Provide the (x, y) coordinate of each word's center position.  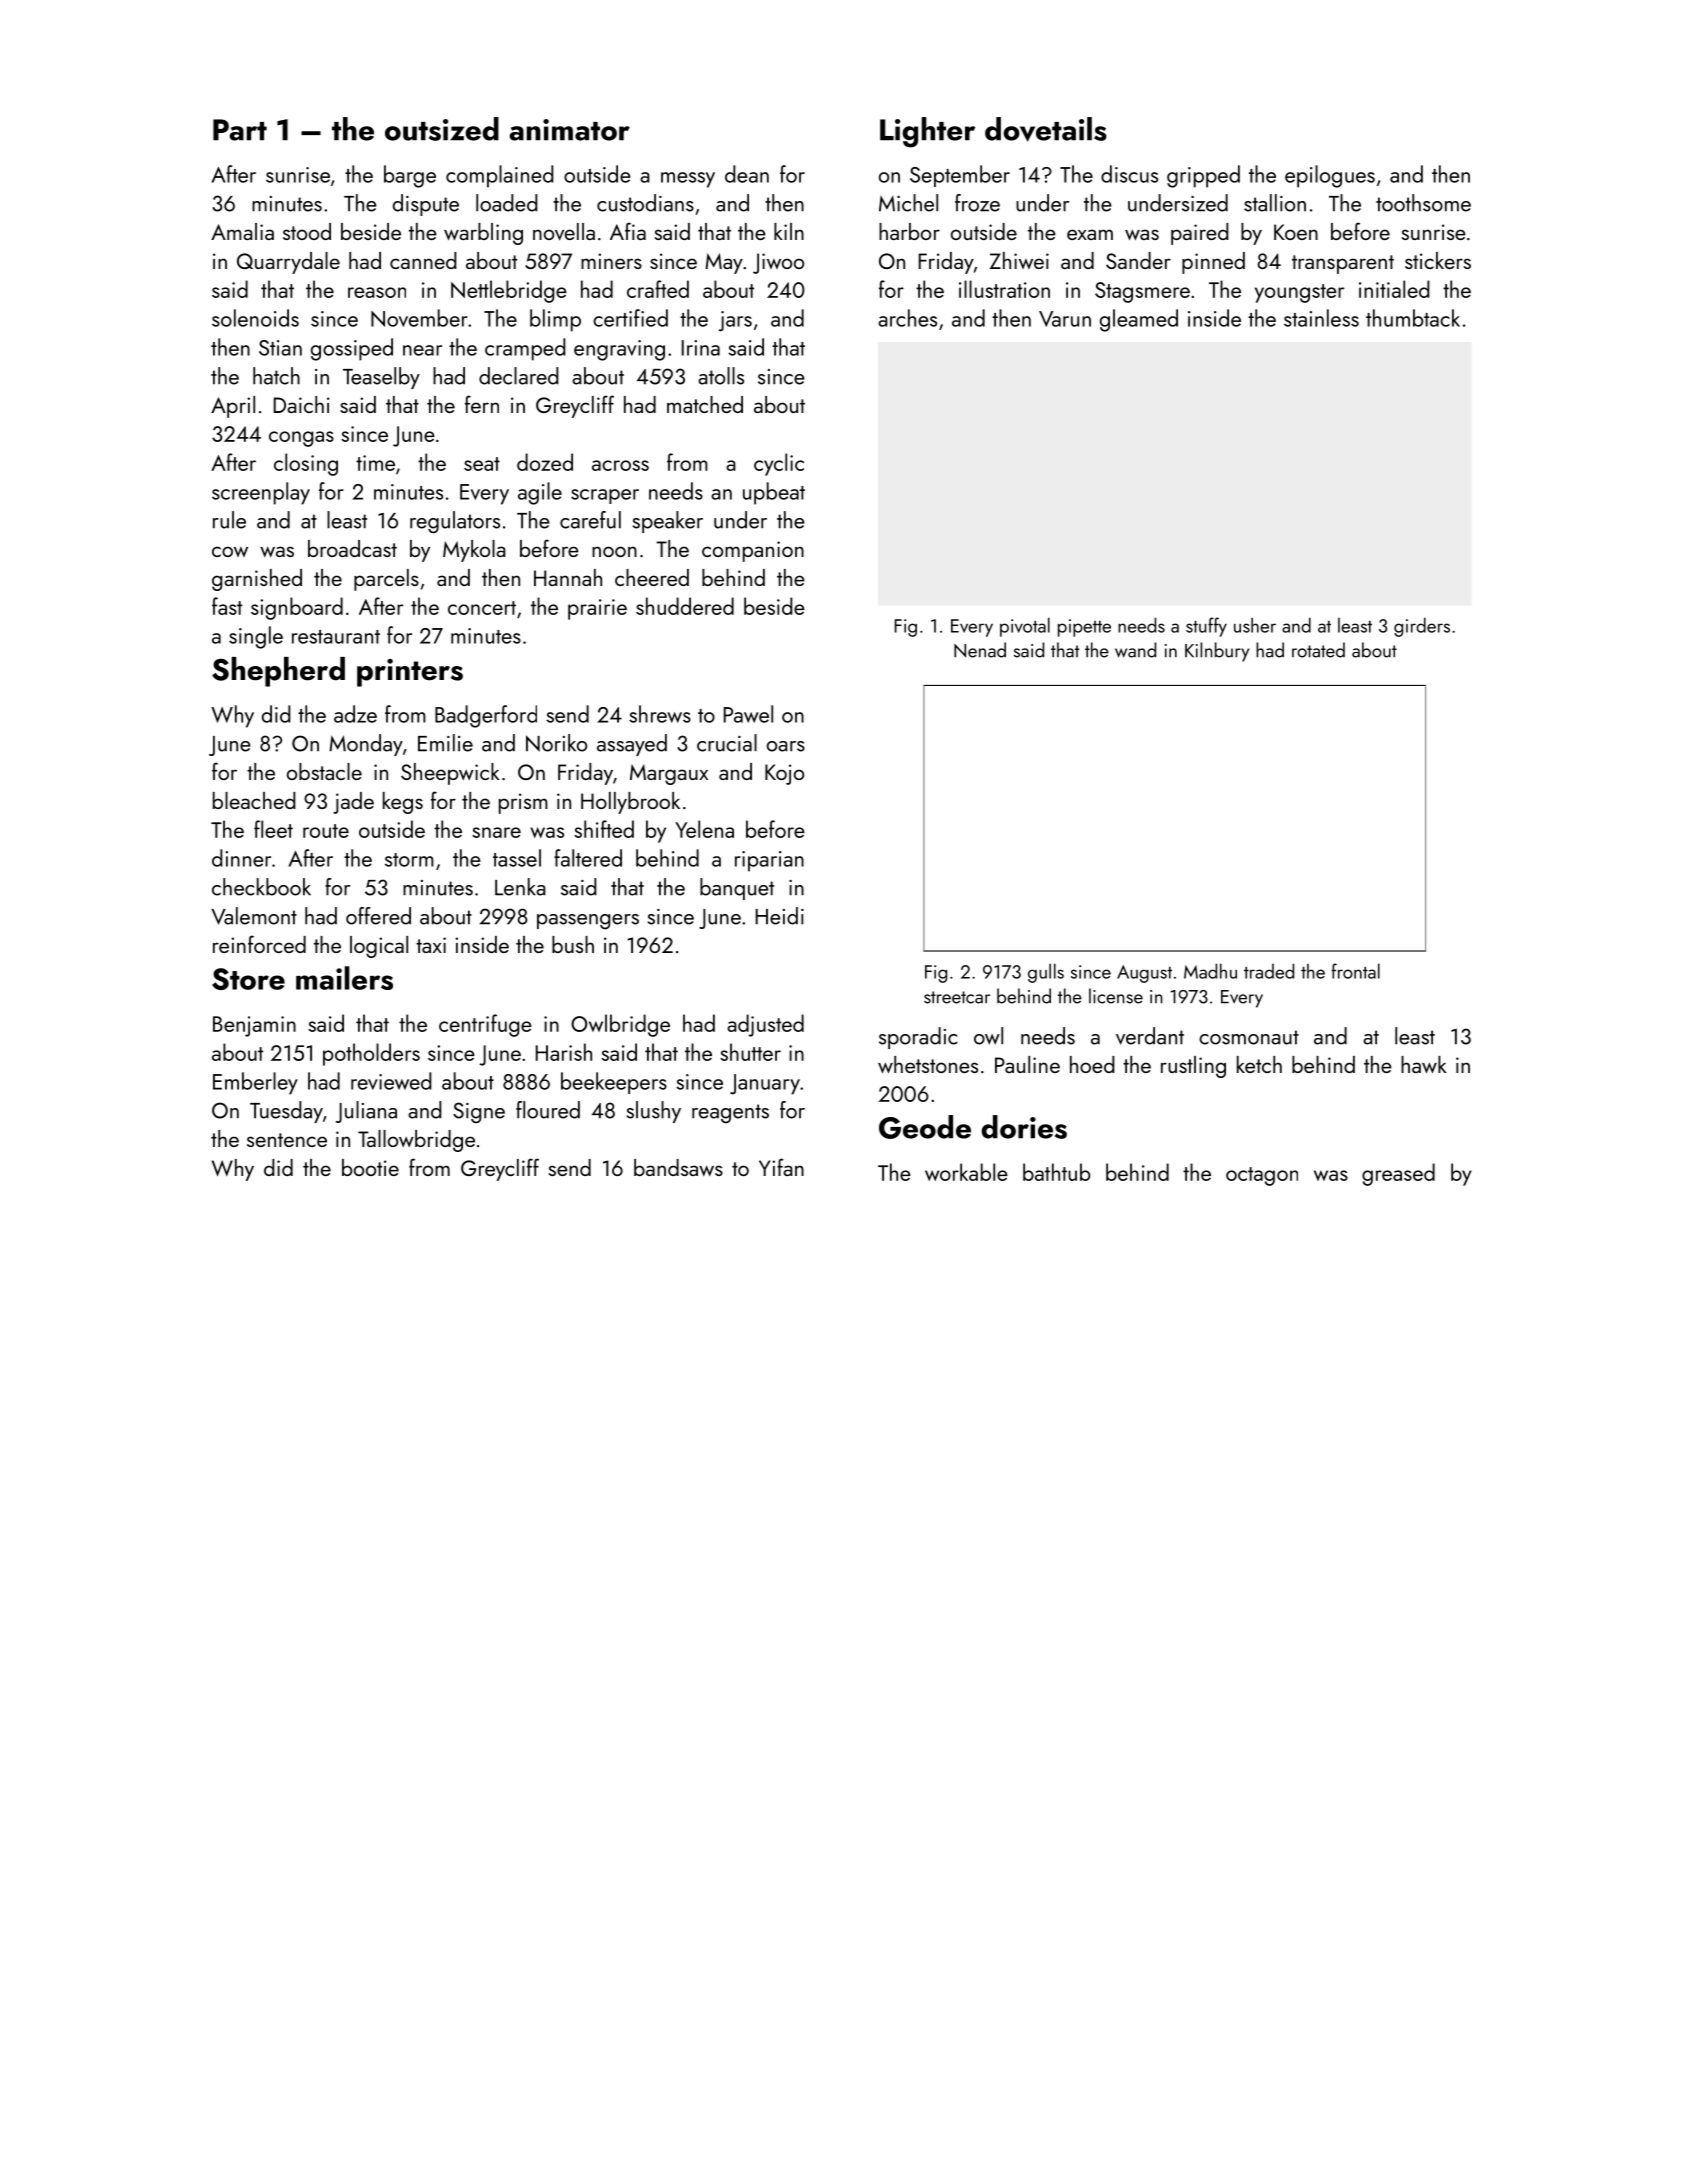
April (233, 407)
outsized (442, 129)
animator (569, 130)
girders (1422, 627)
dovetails (1046, 129)
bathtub (1056, 1172)
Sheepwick (450, 774)
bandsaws (678, 1167)
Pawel (748, 714)
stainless (1321, 318)
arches (907, 318)
